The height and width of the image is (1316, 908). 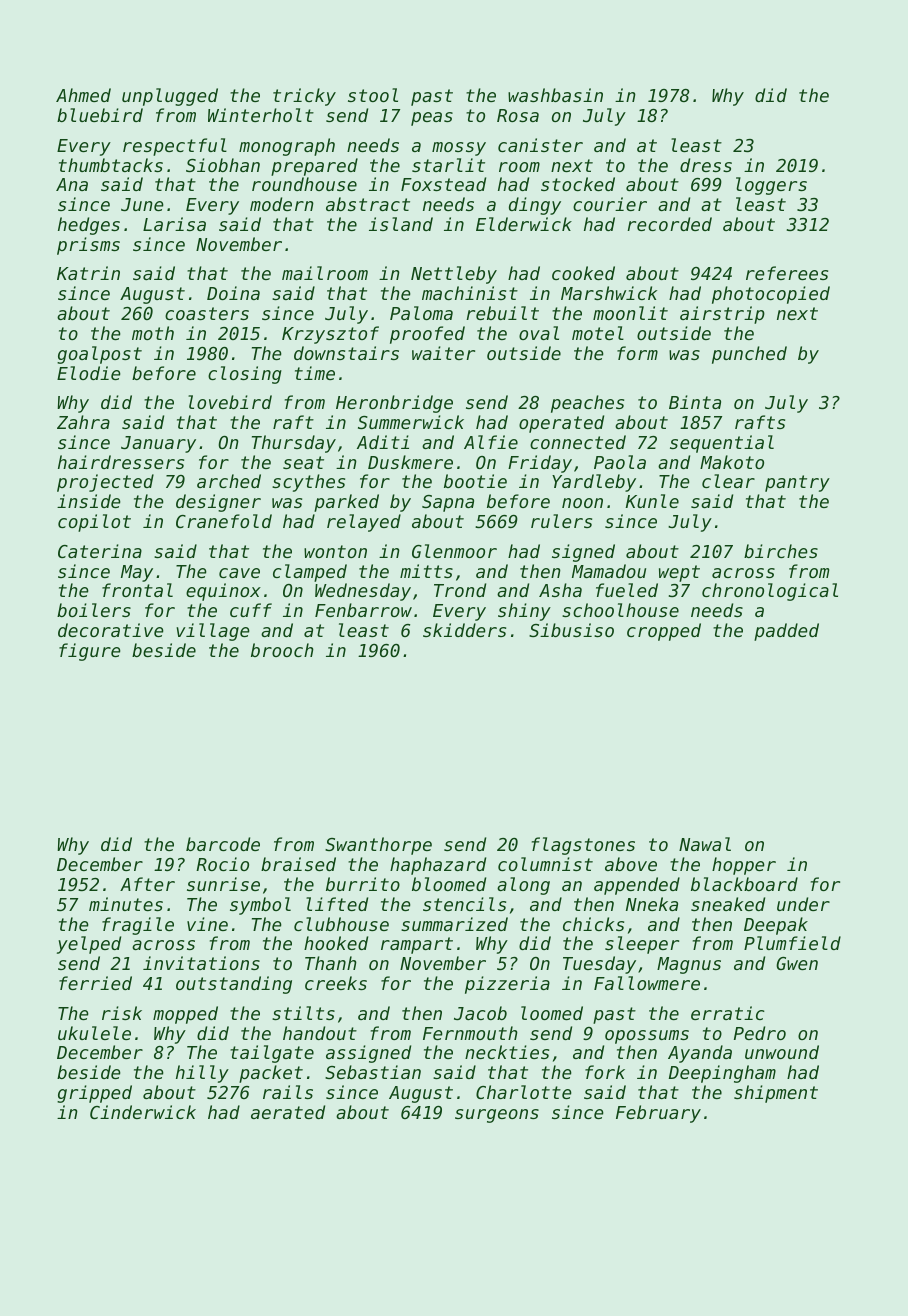 What do you see at coordinates (797, 483) in the image?
I see `pantry` at bounding box center [797, 483].
